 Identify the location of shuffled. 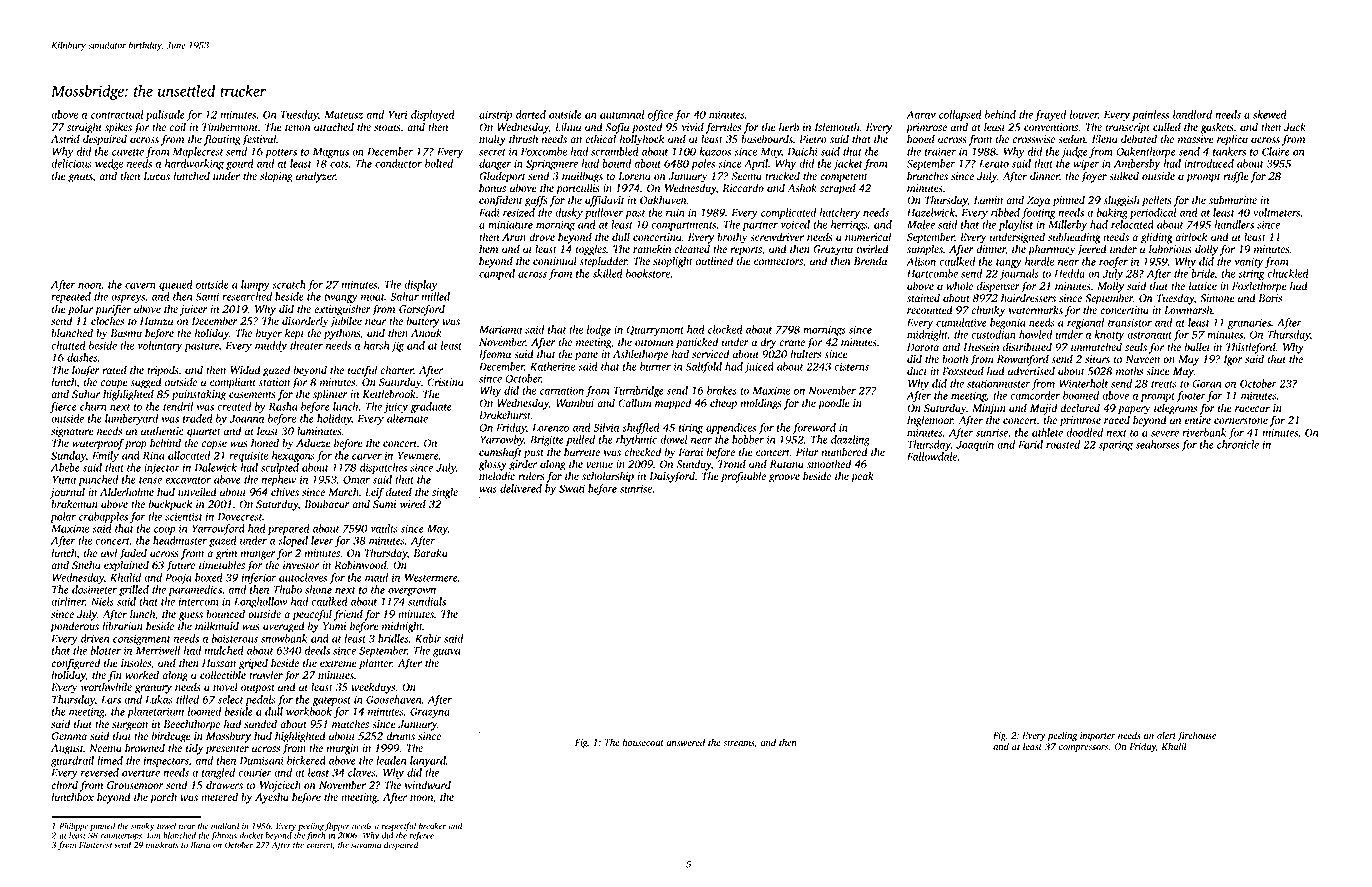
(641, 428).
